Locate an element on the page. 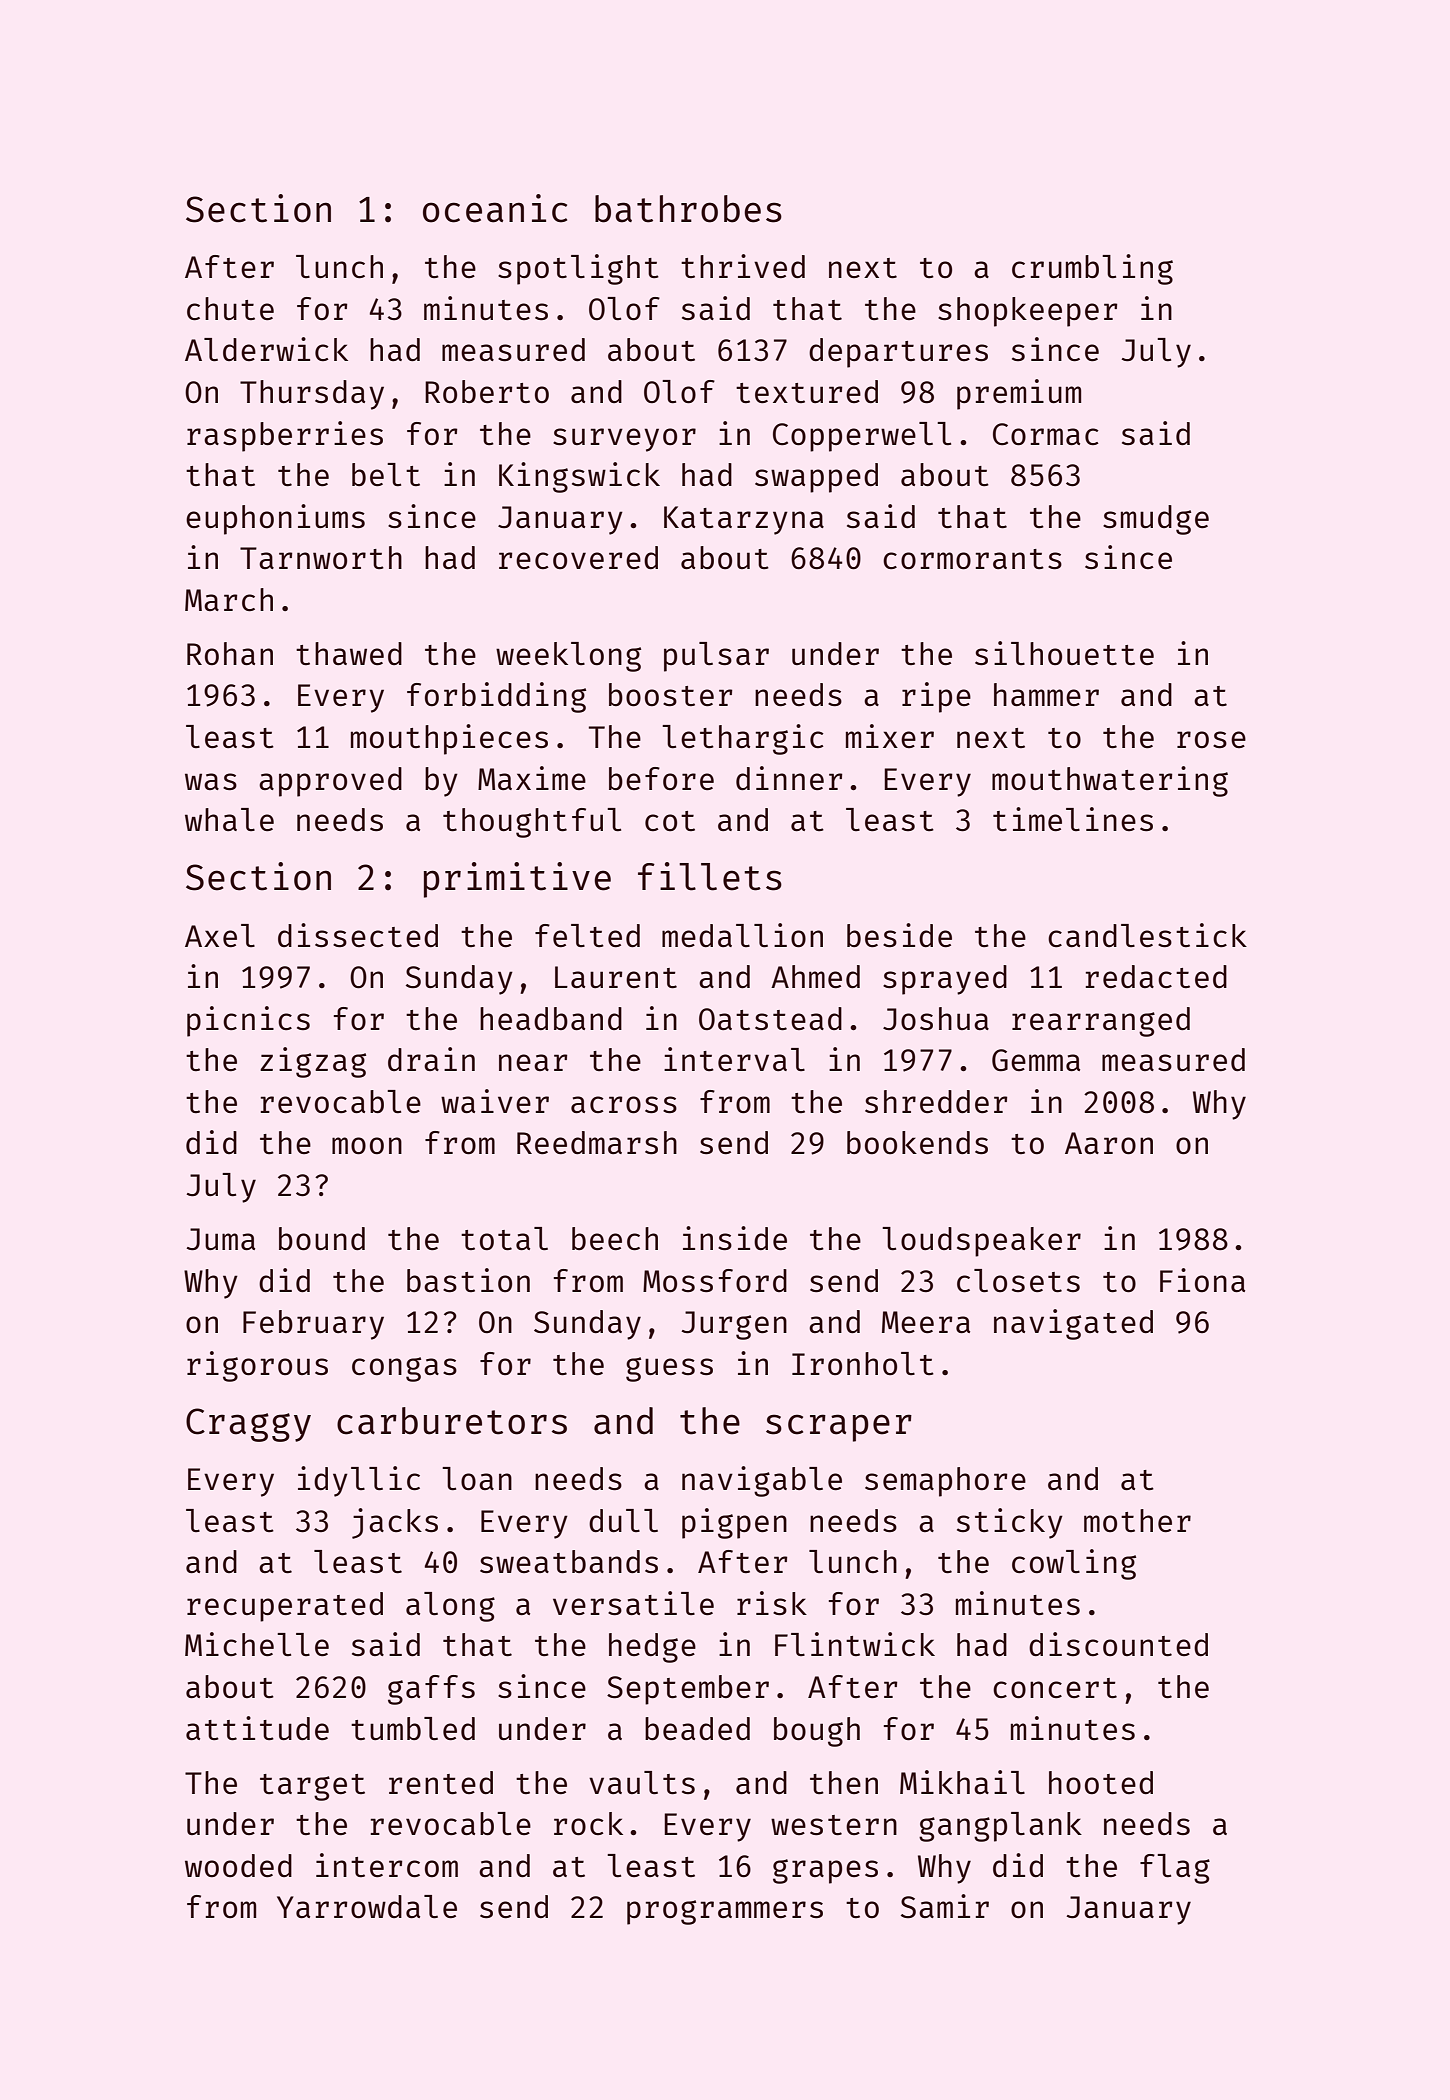 The width and height of the document is (1450, 2100). Yarrowdale is located at coordinates (367, 1907).
